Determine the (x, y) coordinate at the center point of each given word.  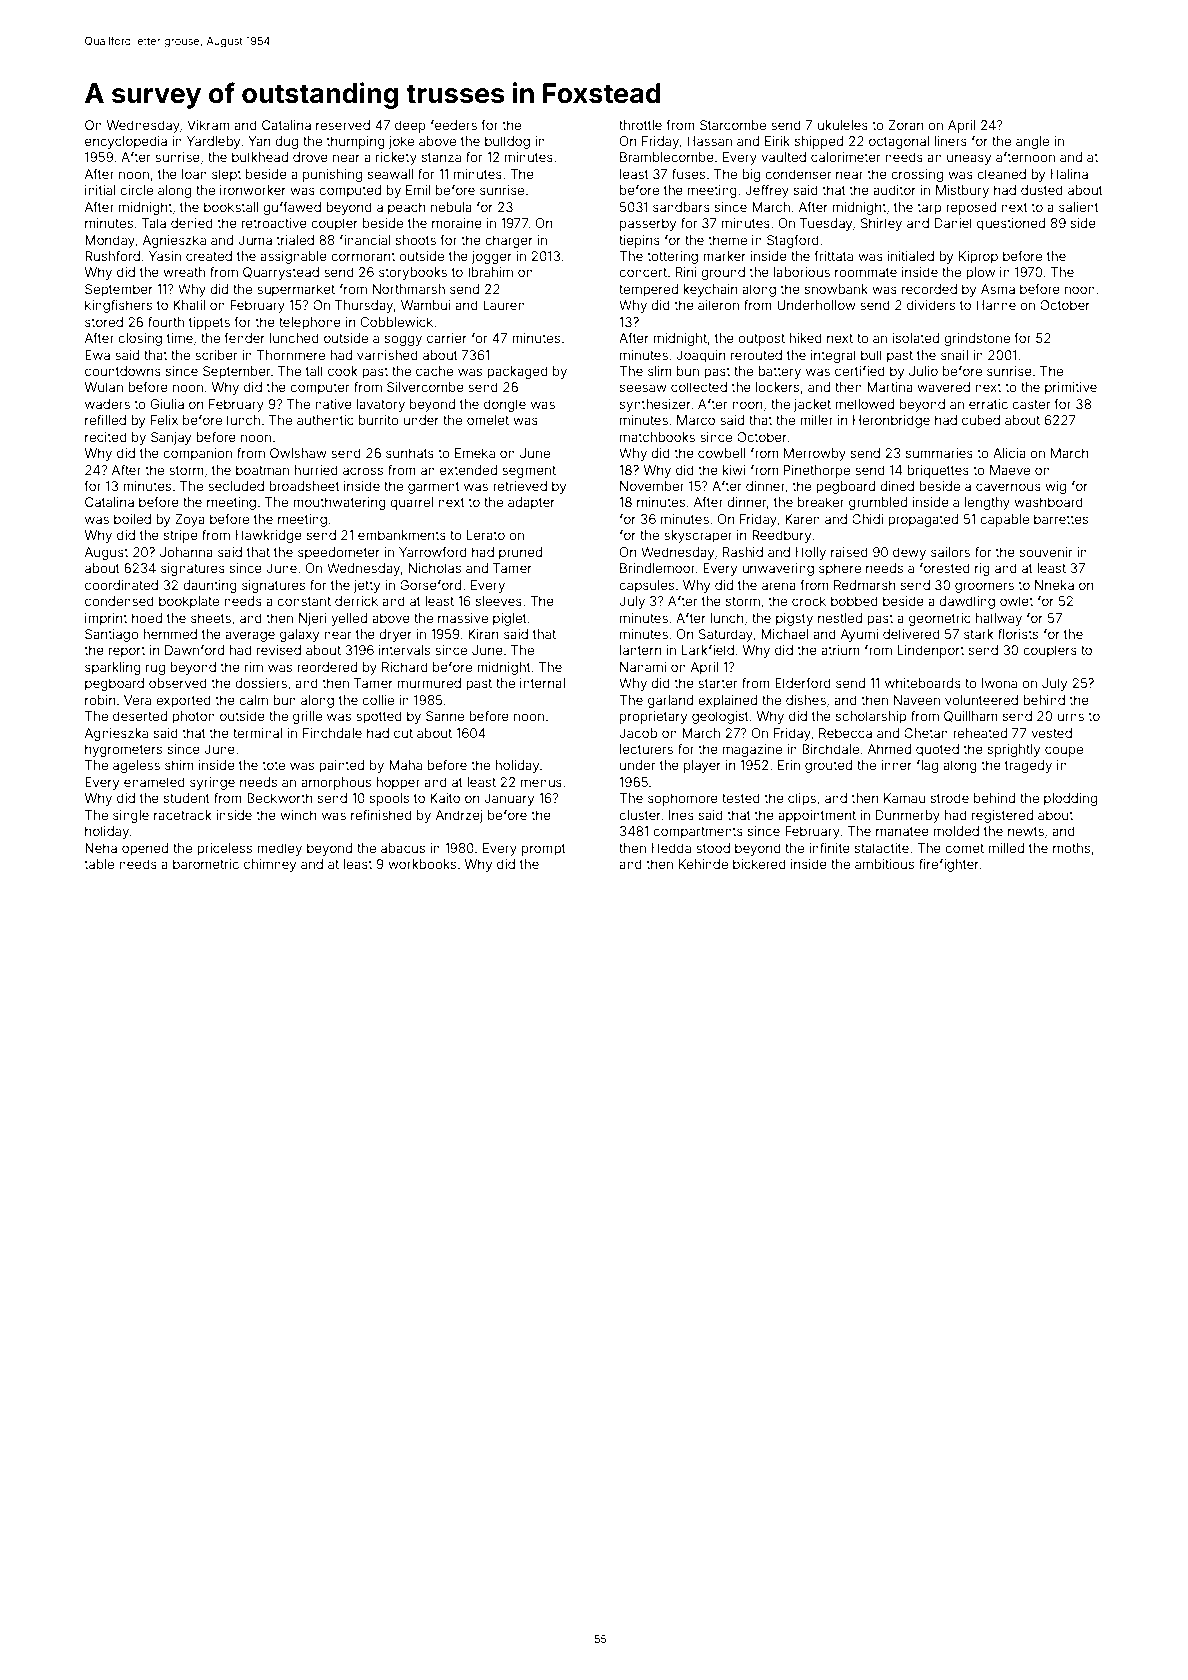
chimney (270, 865)
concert (643, 272)
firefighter (949, 865)
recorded (929, 289)
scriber (216, 355)
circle (136, 190)
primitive (1071, 388)
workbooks (422, 864)
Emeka (475, 453)
